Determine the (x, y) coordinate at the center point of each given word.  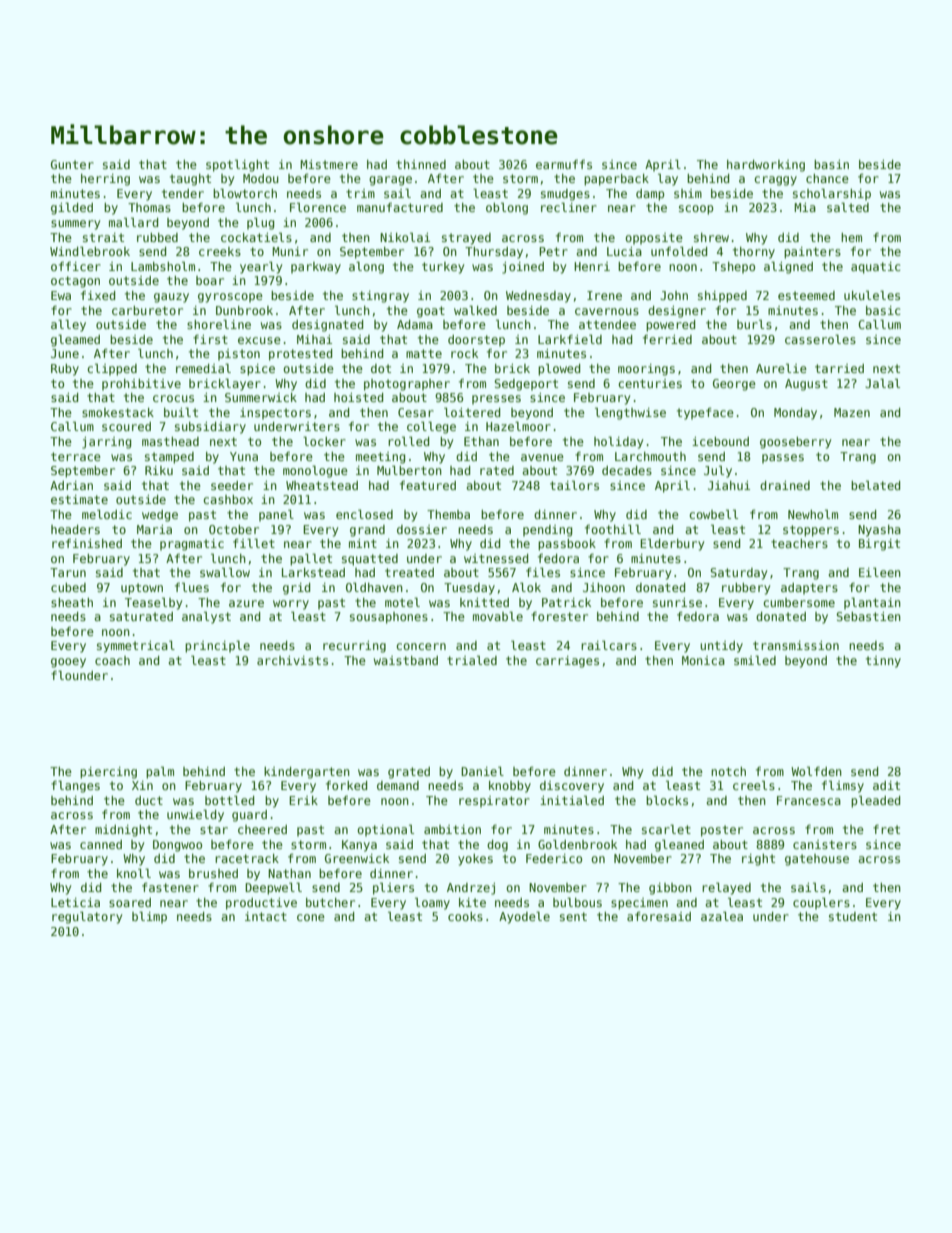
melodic (107, 514)
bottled (229, 800)
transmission (796, 645)
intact (266, 916)
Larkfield (570, 339)
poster (722, 831)
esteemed (806, 295)
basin (831, 164)
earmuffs (564, 164)
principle (217, 646)
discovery (572, 787)
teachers (799, 543)
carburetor (147, 310)
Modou (261, 178)
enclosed (364, 514)
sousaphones (389, 618)
